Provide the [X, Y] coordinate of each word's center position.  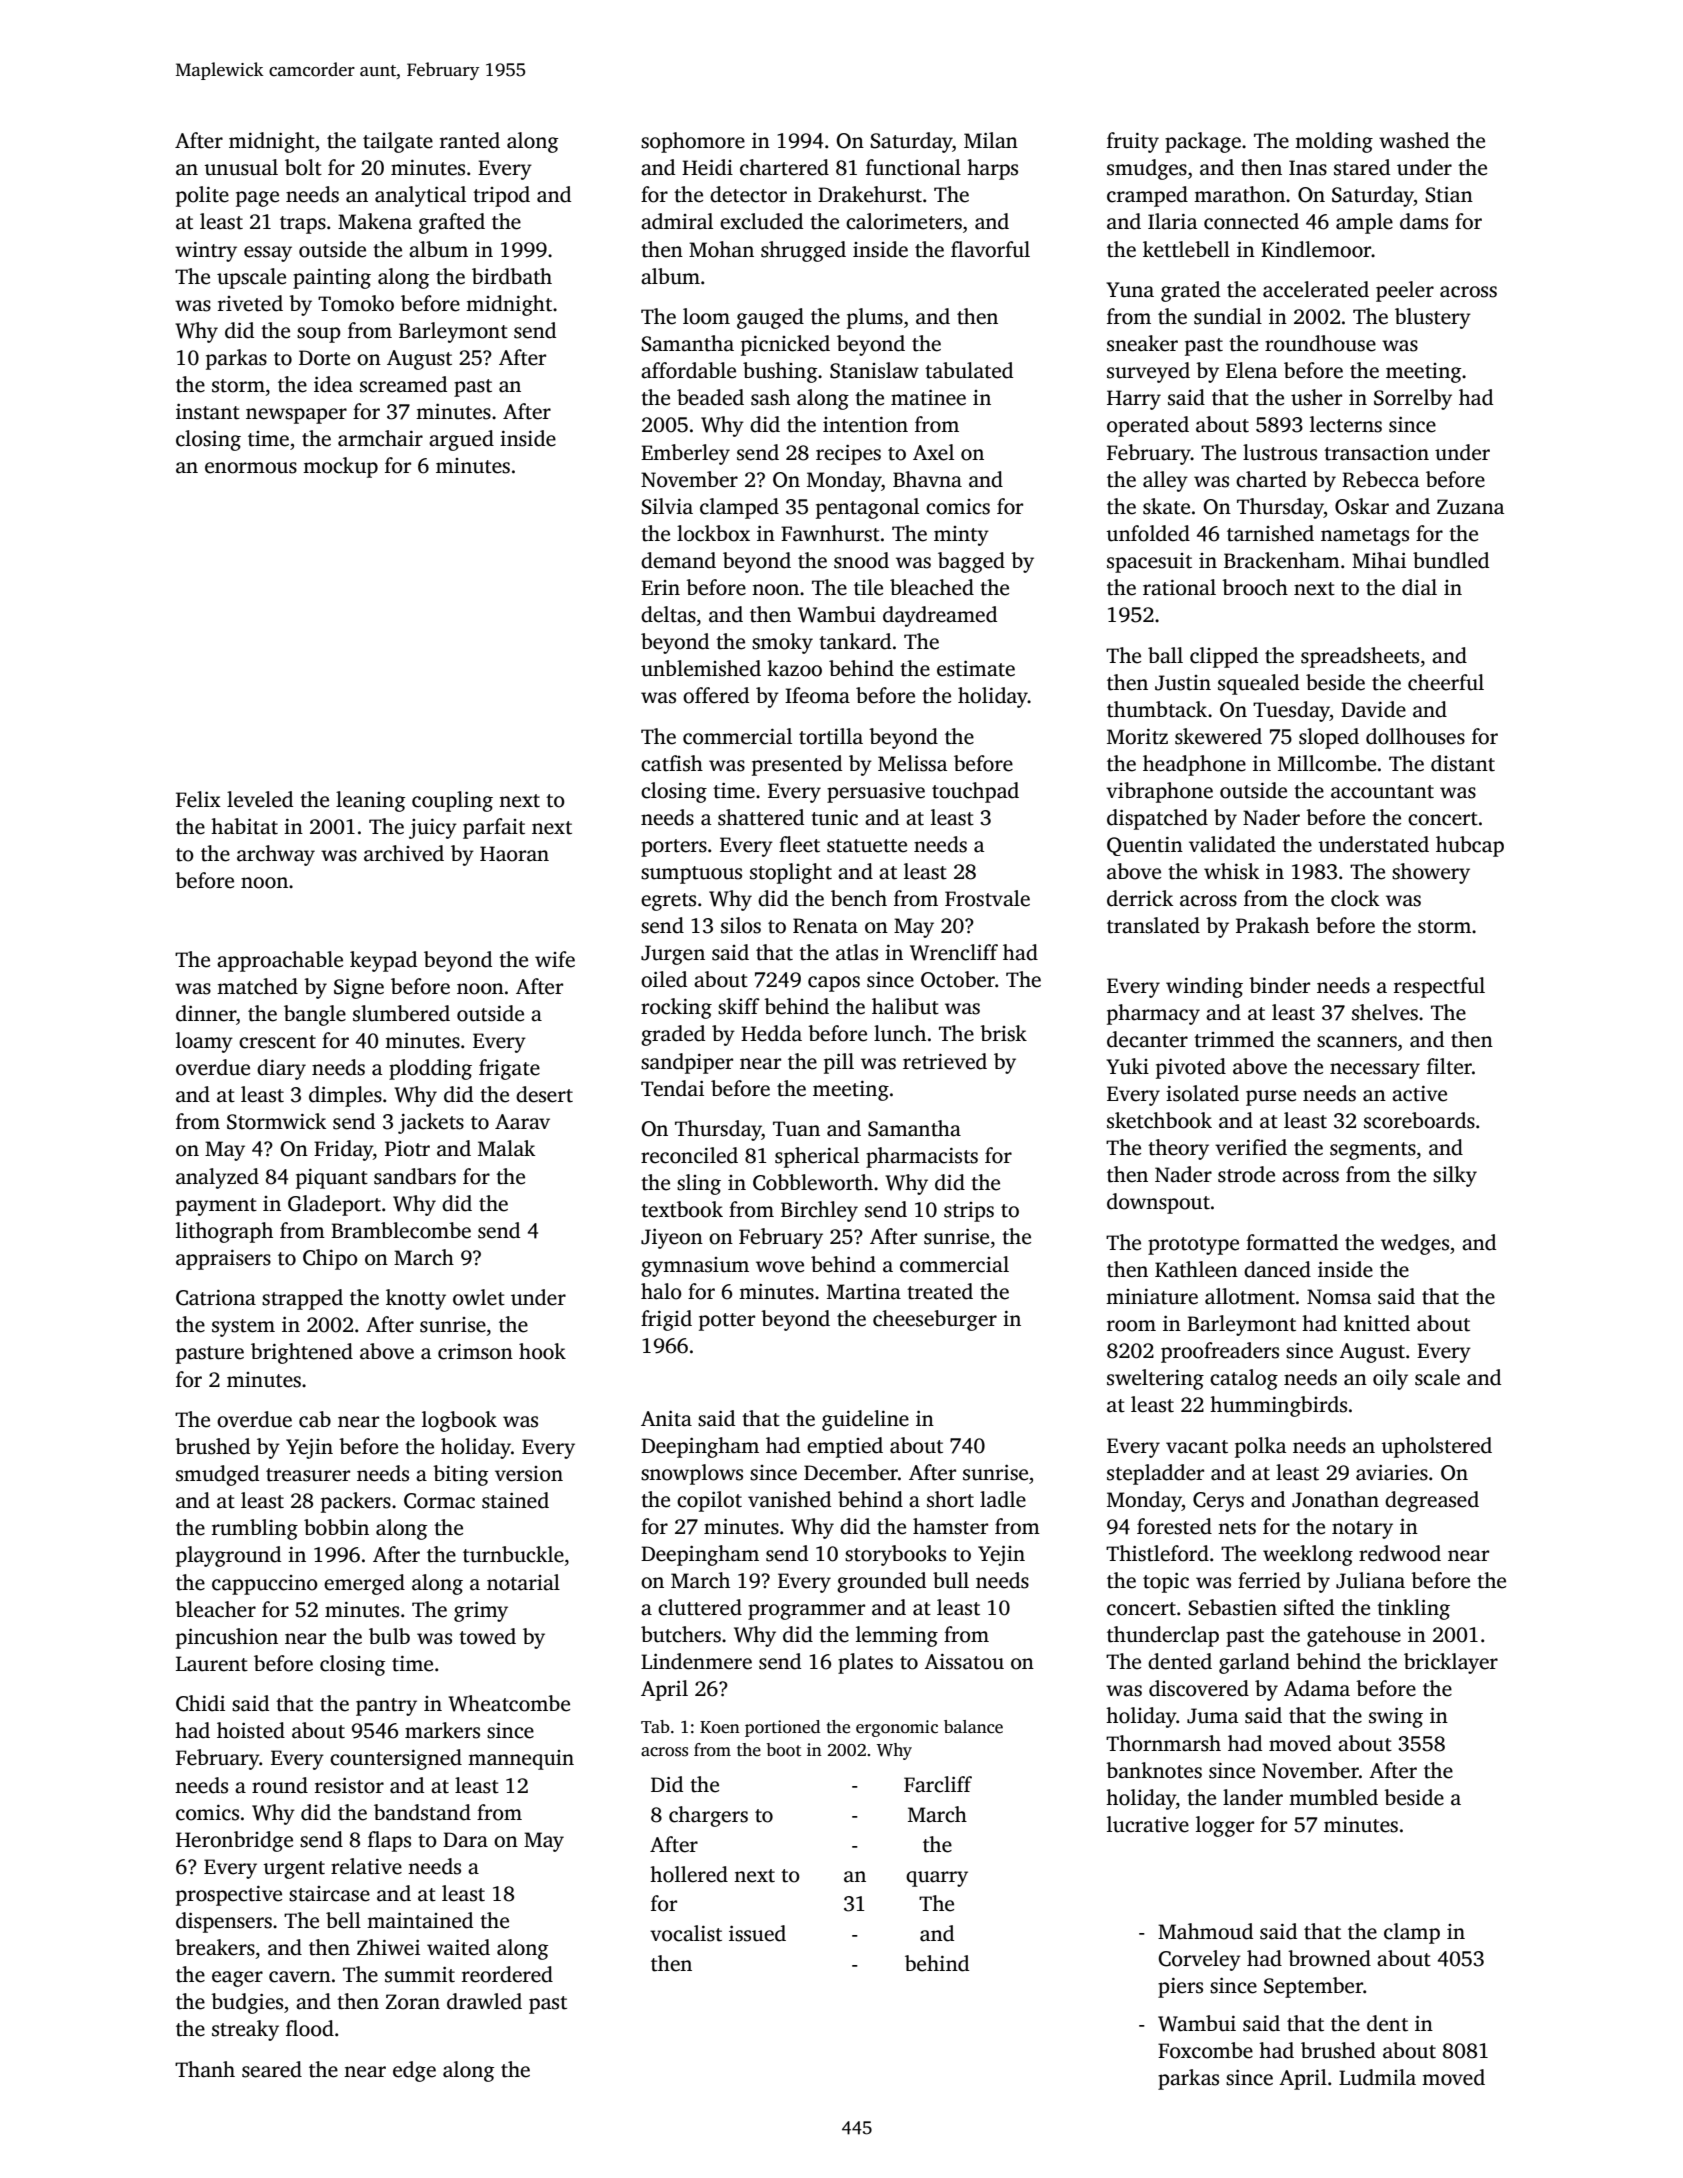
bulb [389, 1636]
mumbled [1333, 1797]
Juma [1212, 1716]
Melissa [912, 763]
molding [1334, 142]
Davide [1373, 709]
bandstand [422, 1812]
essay [268, 254]
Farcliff [938, 1784]
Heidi [707, 167]
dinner [206, 1013]
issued [757, 1933]
